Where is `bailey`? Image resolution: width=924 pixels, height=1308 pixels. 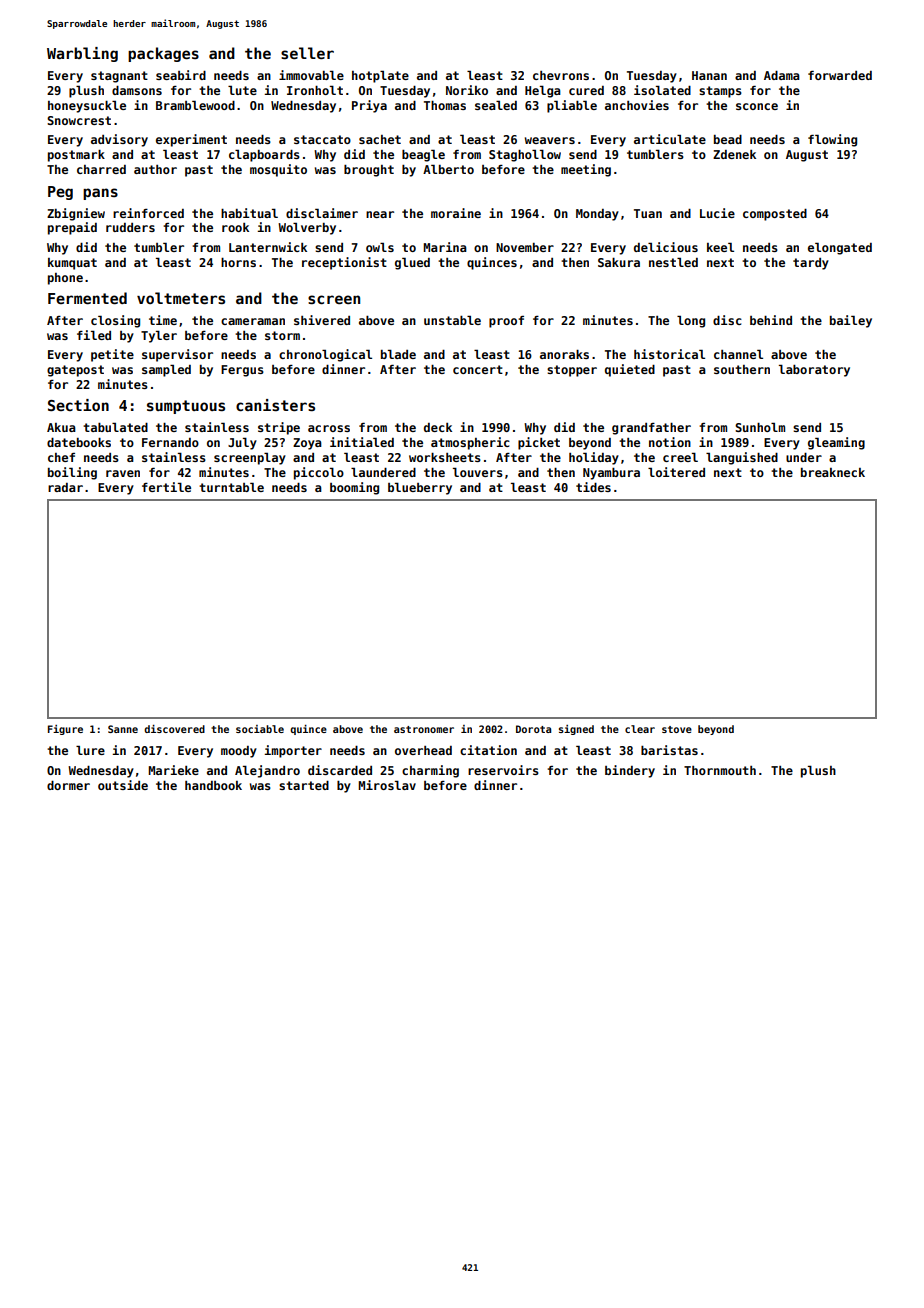 bailey is located at coordinates (851, 321).
